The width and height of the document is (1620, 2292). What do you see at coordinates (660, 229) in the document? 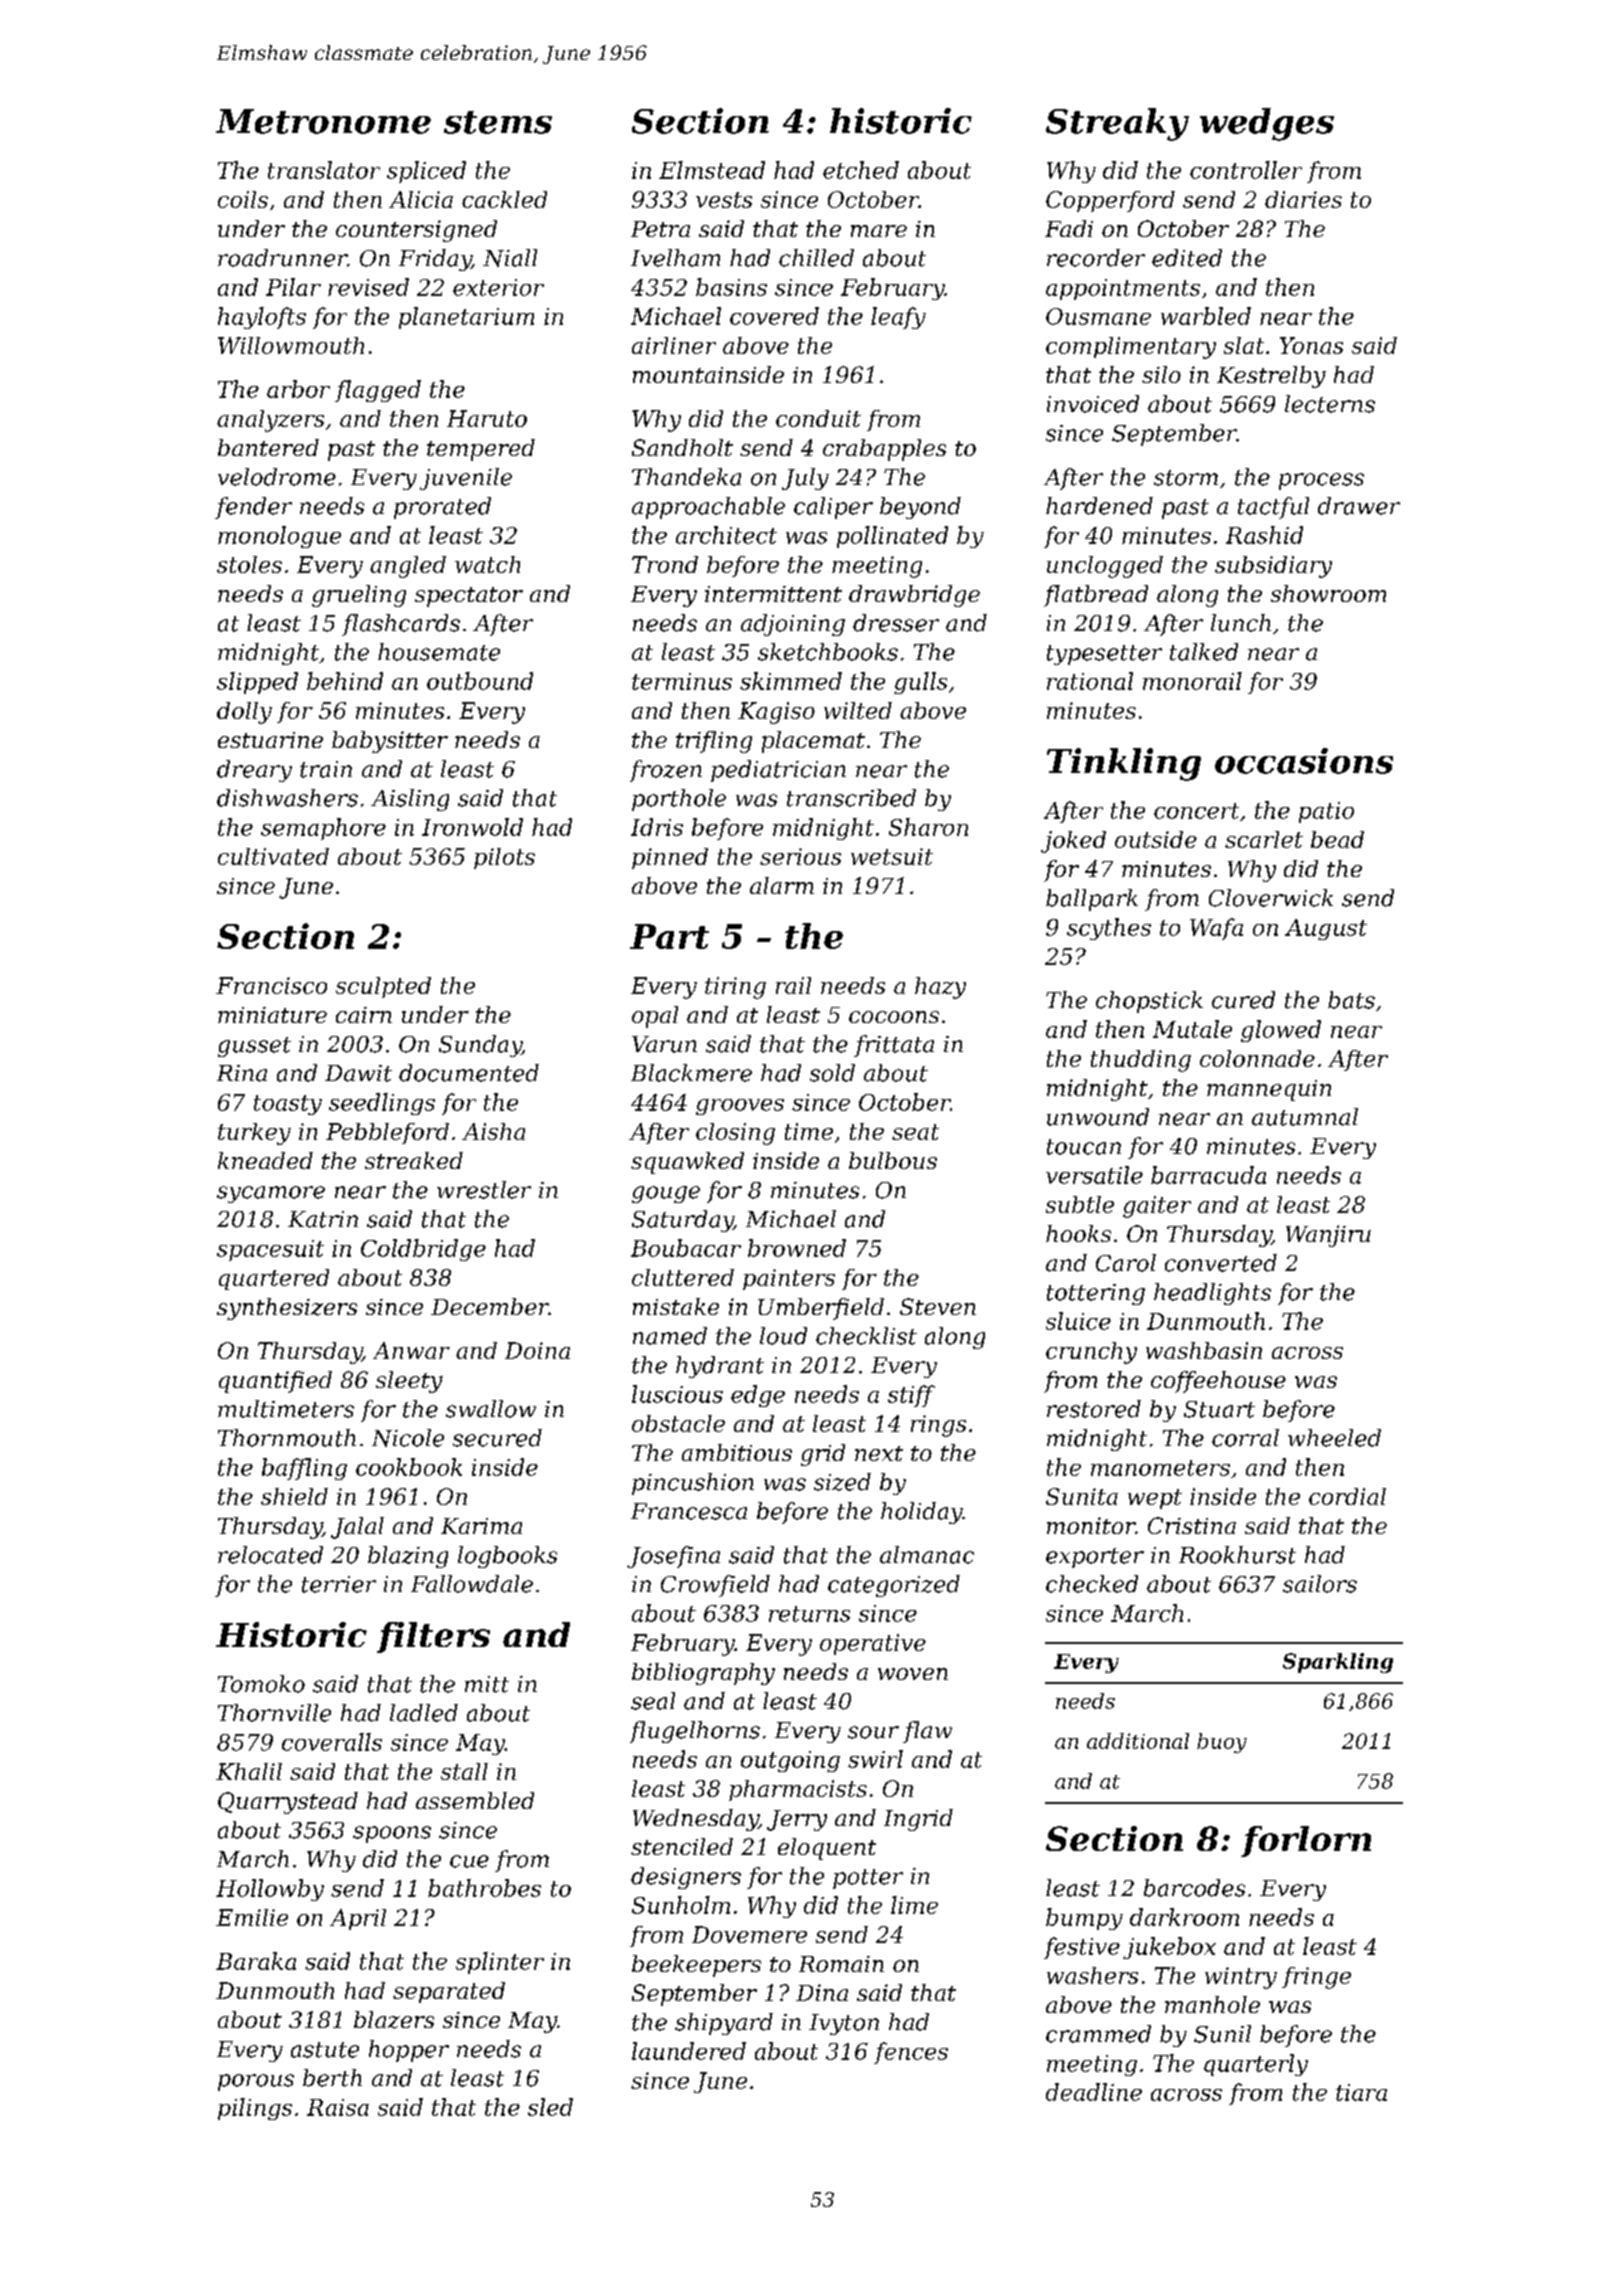
I see `Petra` at bounding box center [660, 229].
